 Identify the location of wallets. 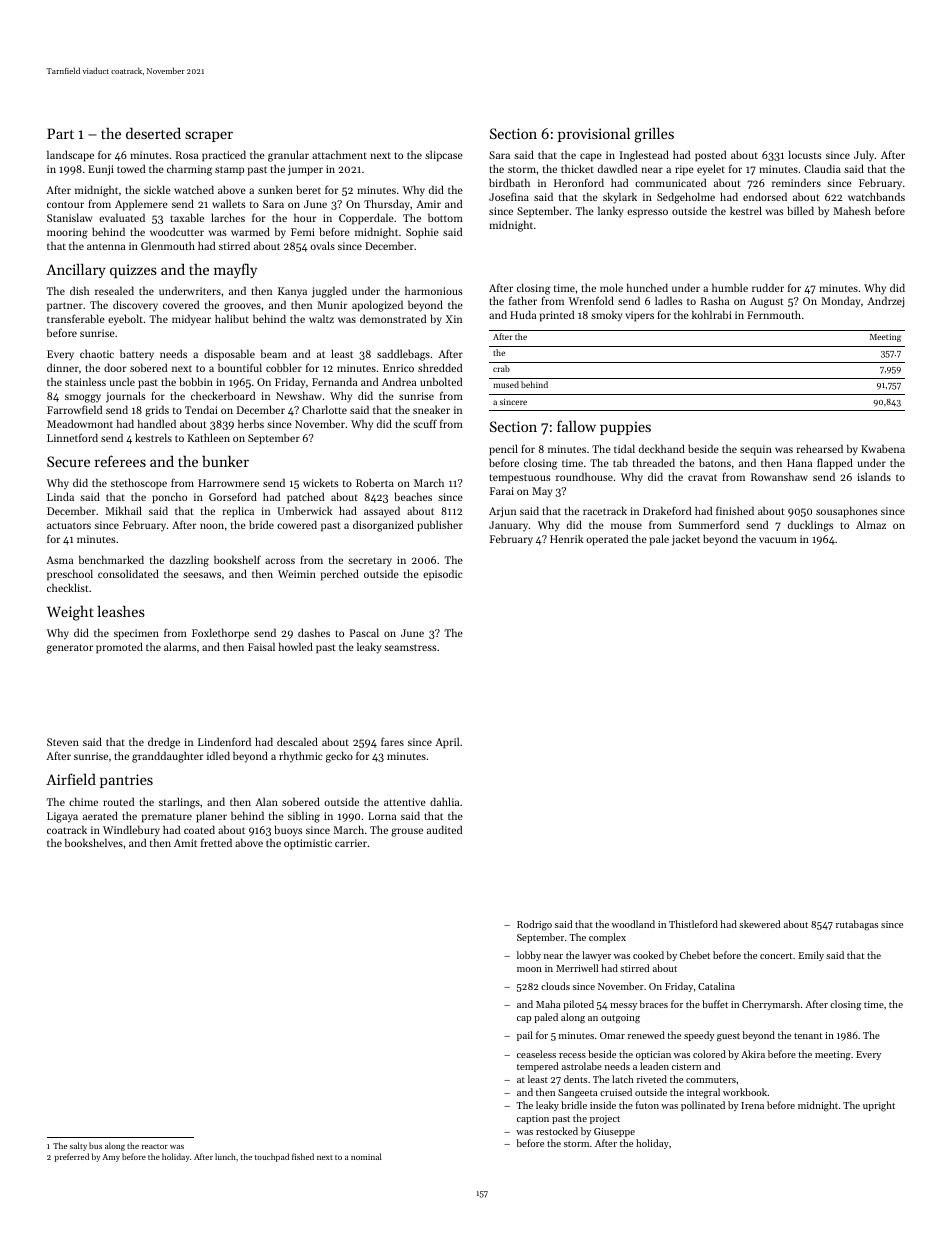
(229, 203).
